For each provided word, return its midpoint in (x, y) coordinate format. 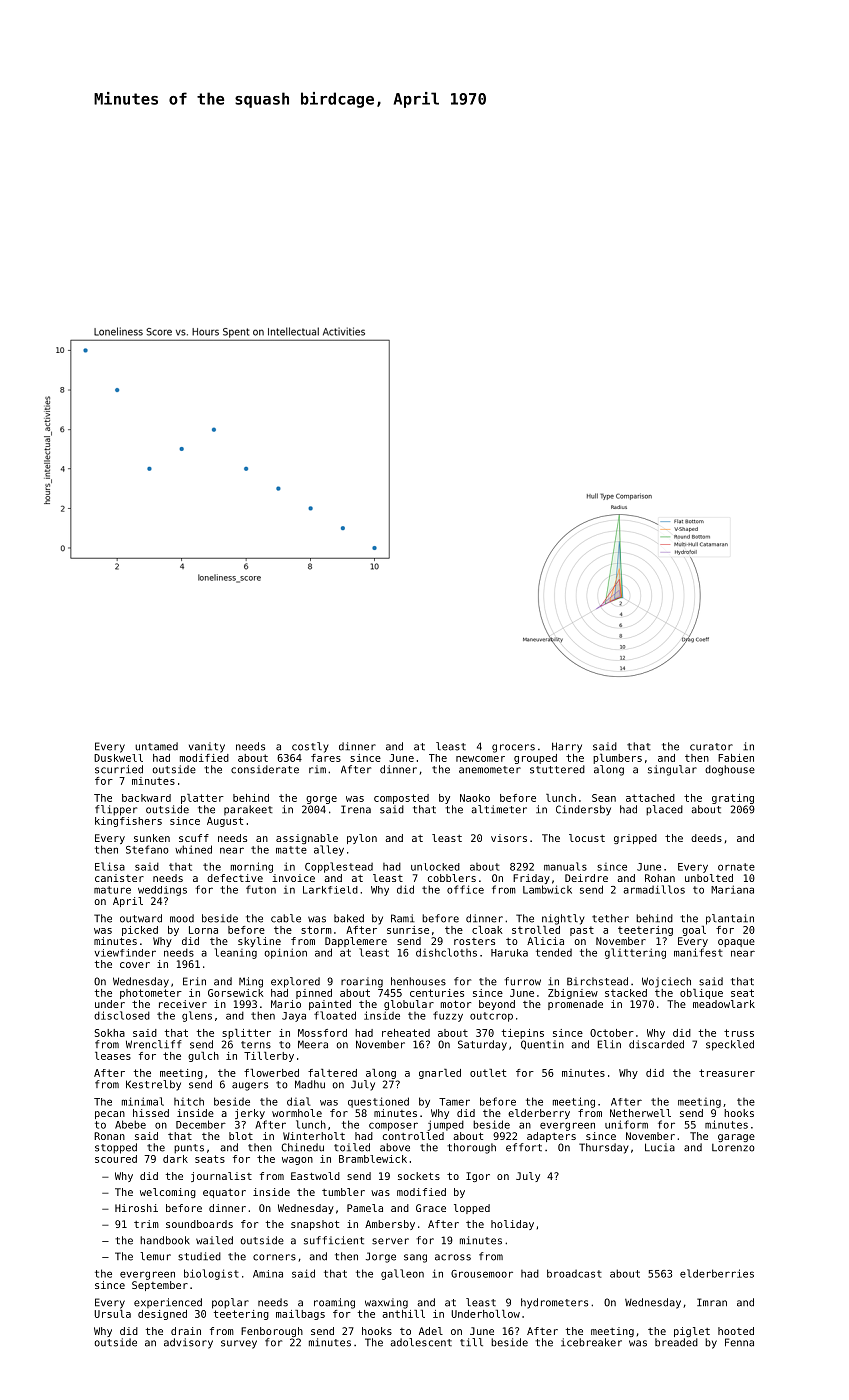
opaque (736, 943)
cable (286, 918)
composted (401, 799)
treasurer (727, 1073)
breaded (676, 1342)
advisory (188, 1343)
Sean (604, 798)
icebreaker (591, 1342)
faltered (332, 1073)
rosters (474, 941)
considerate (265, 769)
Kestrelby (153, 1085)
